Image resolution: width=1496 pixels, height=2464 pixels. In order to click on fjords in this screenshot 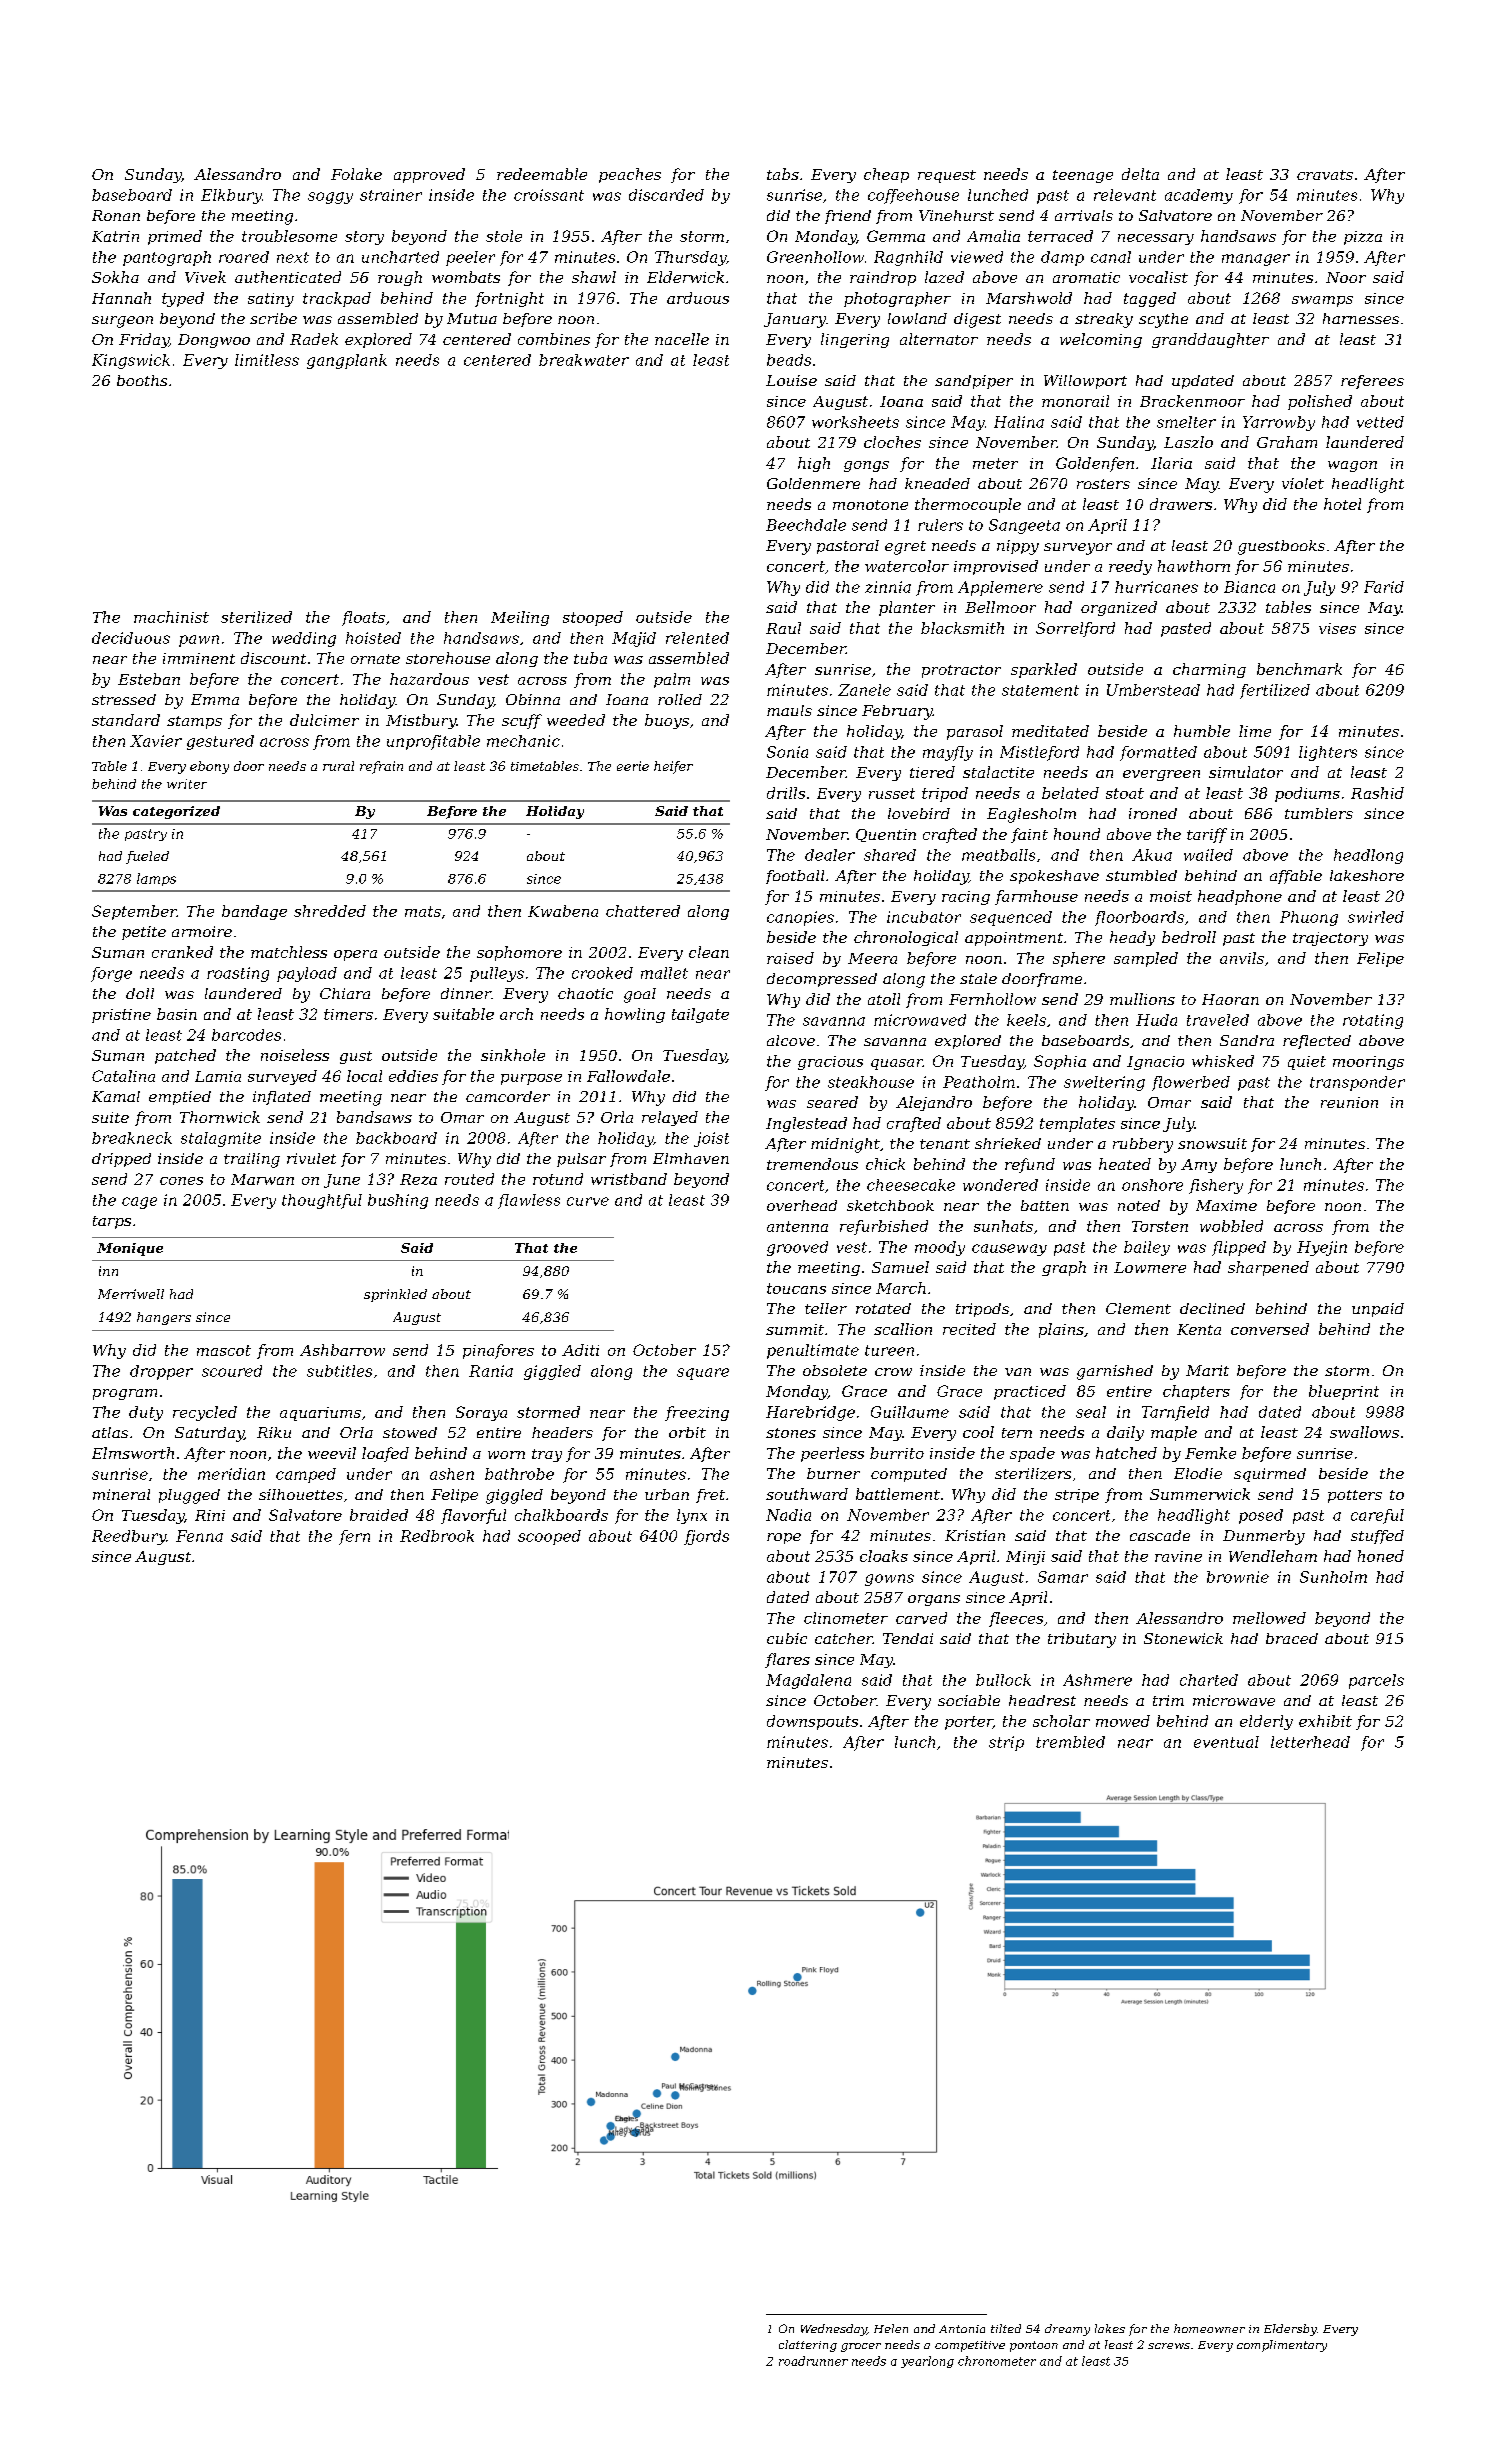, I will do `click(706, 1537)`.
